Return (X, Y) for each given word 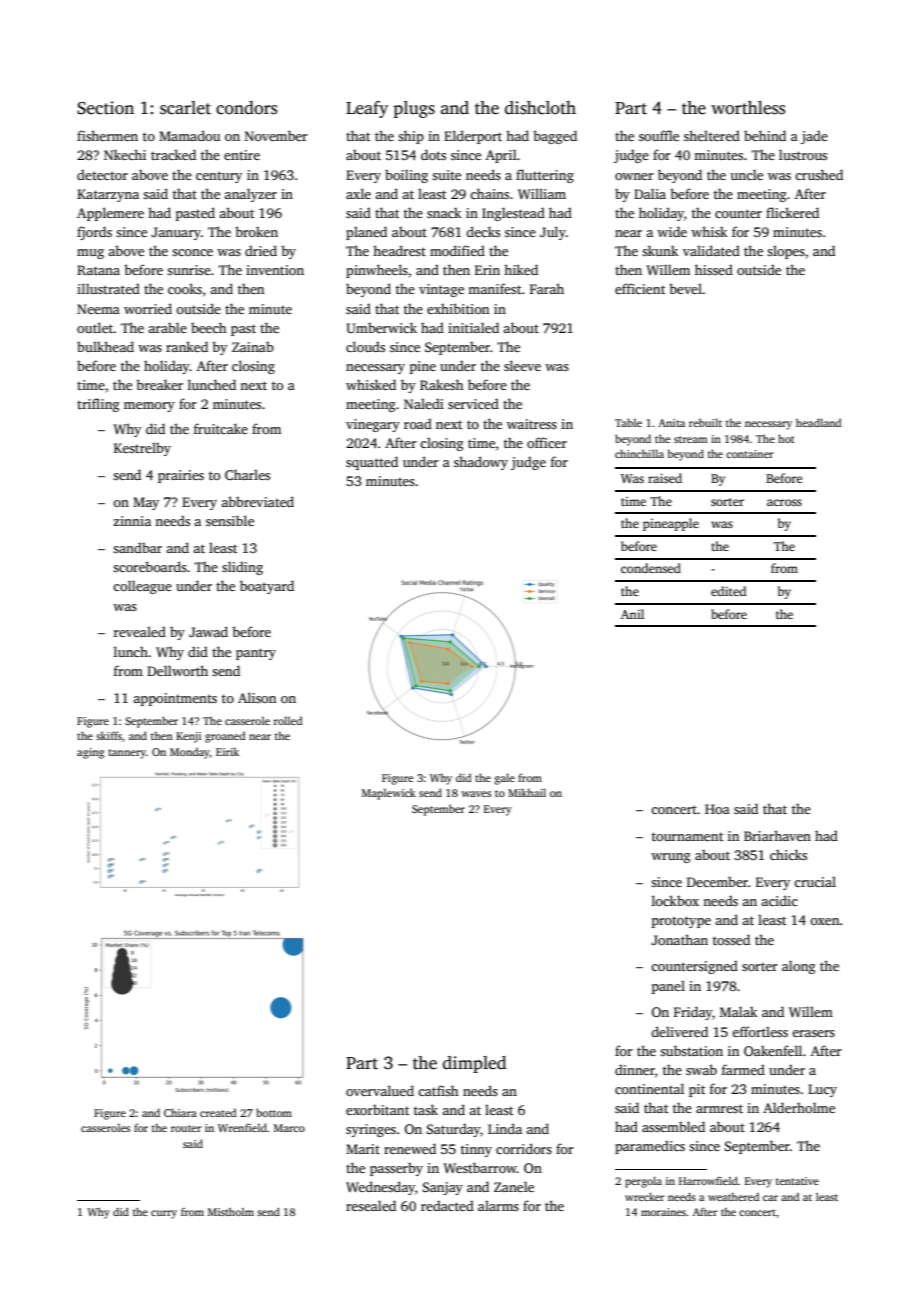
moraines (663, 1212)
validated (711, 250)
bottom (274, 1112)
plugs (414, 109)
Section (105, 108)
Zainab (253, 347)
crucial (815, 881)
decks (483, 231)
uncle (747, 174)
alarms (498, 1205)
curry (164, 1214)
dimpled (474, 1064)
